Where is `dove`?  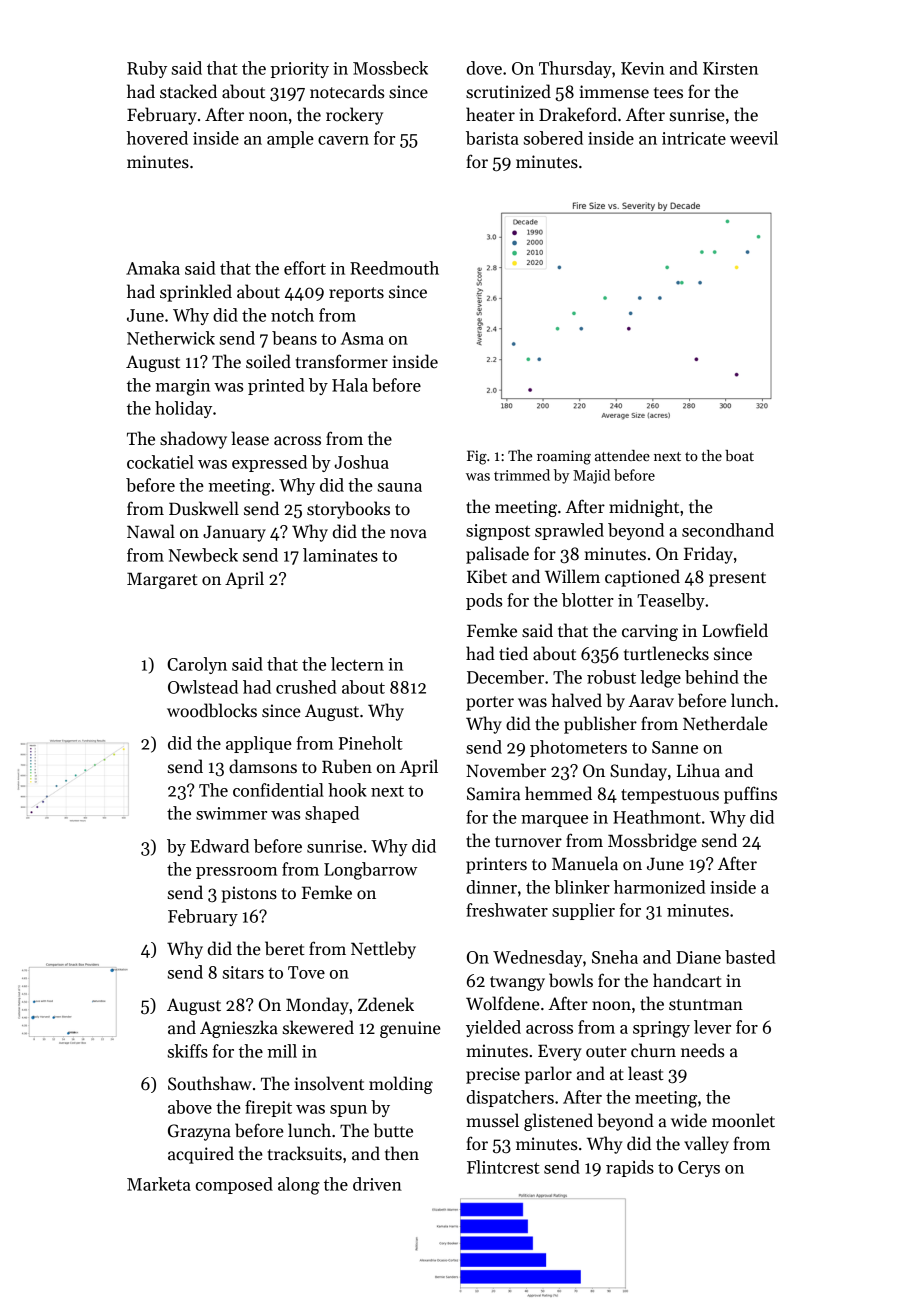 dove is located at coordinates (484, 68).
